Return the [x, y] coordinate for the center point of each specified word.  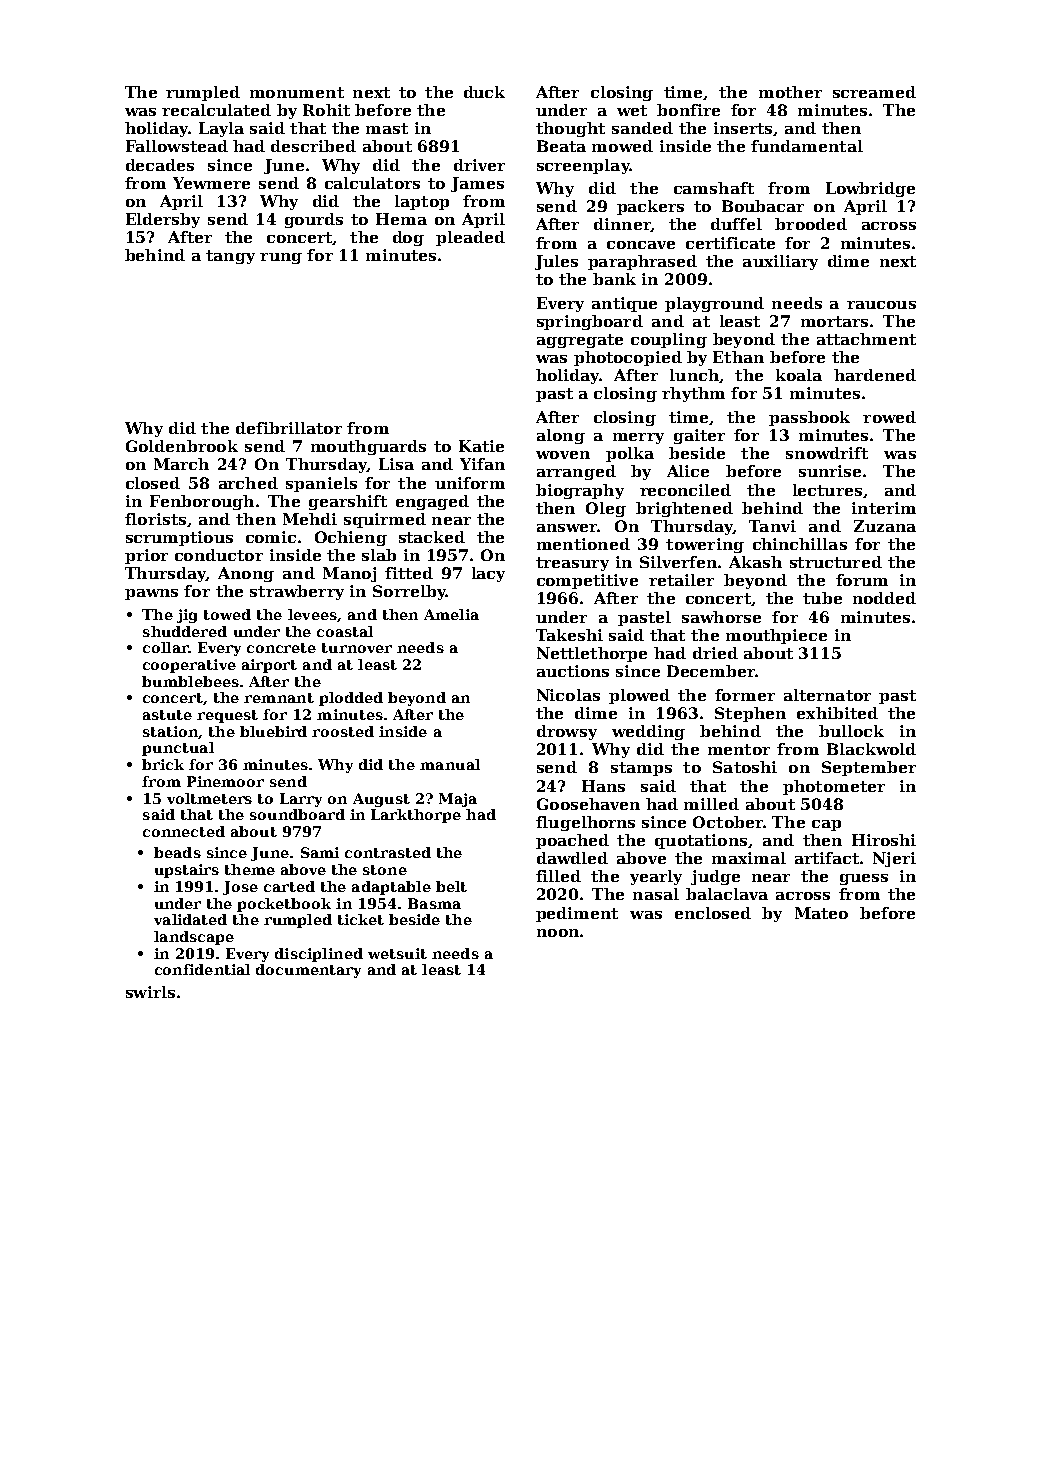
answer [567, 528]
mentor [739, 749]
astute [167, 715]
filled [558, 876]
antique [624, 304]
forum [862, 580]
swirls [150, 992]
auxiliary [780, 262]
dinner [622, 224]
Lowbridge [870, 189]
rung [281, 258]
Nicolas [568, 695]
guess [864, 879]
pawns [151, 594]
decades [160, 165]
